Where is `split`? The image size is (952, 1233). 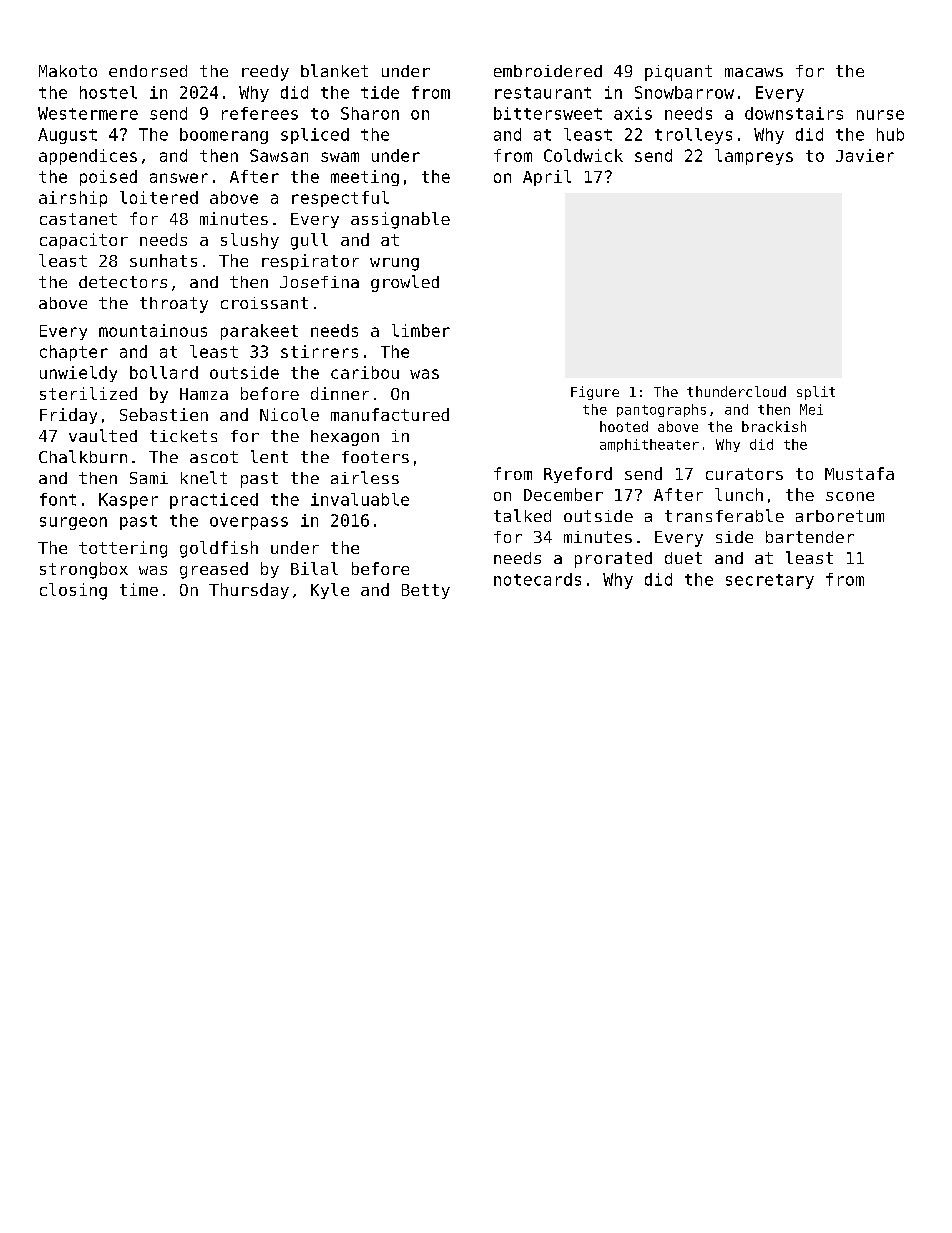 split is located at coordinates (816, 393).
